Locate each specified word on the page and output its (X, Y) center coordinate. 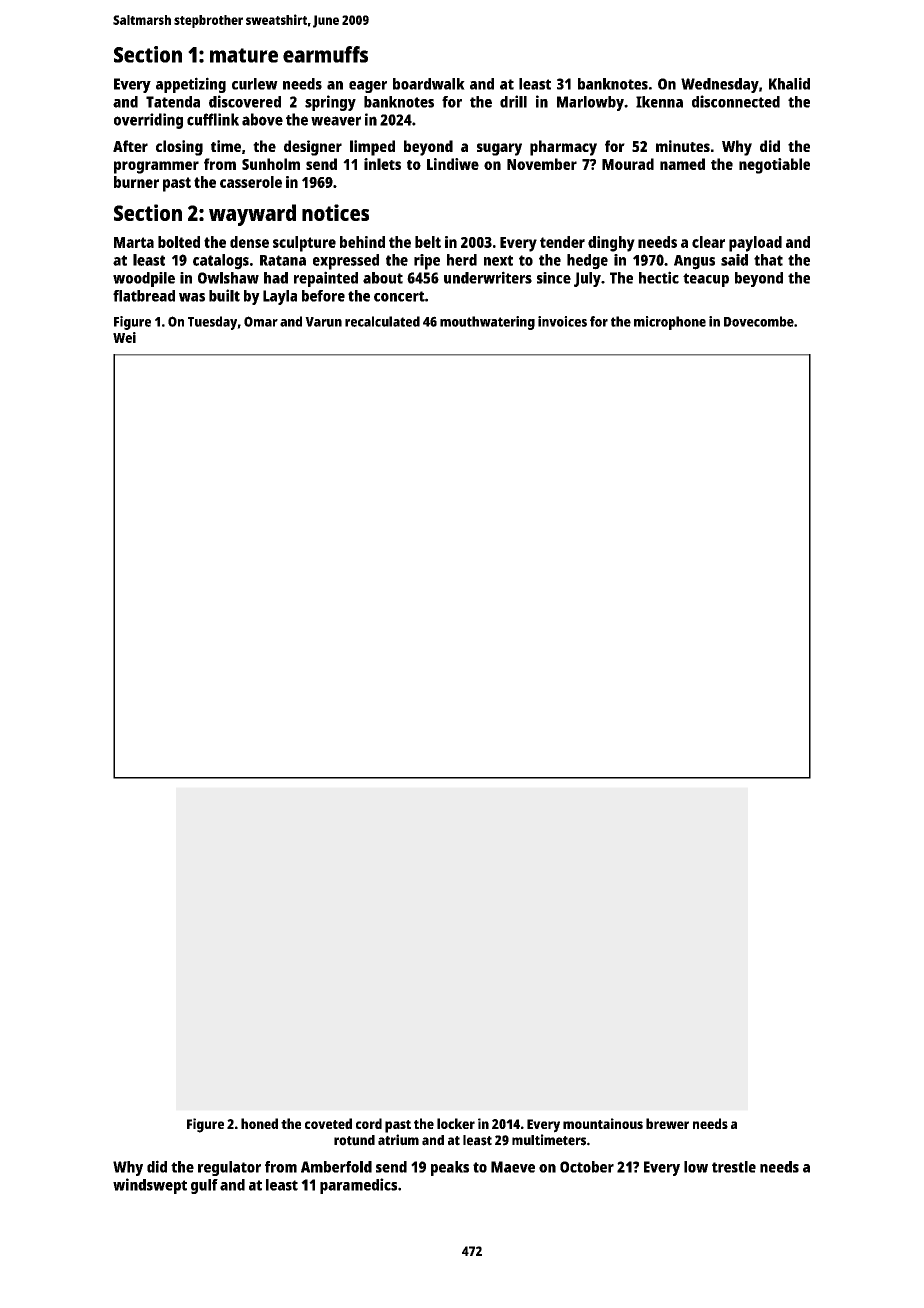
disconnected (736, 101)
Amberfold (336, 1167)
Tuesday (212, 323)
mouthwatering (487, 323)
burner (136, 182)
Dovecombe (759, 321)
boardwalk (429, 84)
